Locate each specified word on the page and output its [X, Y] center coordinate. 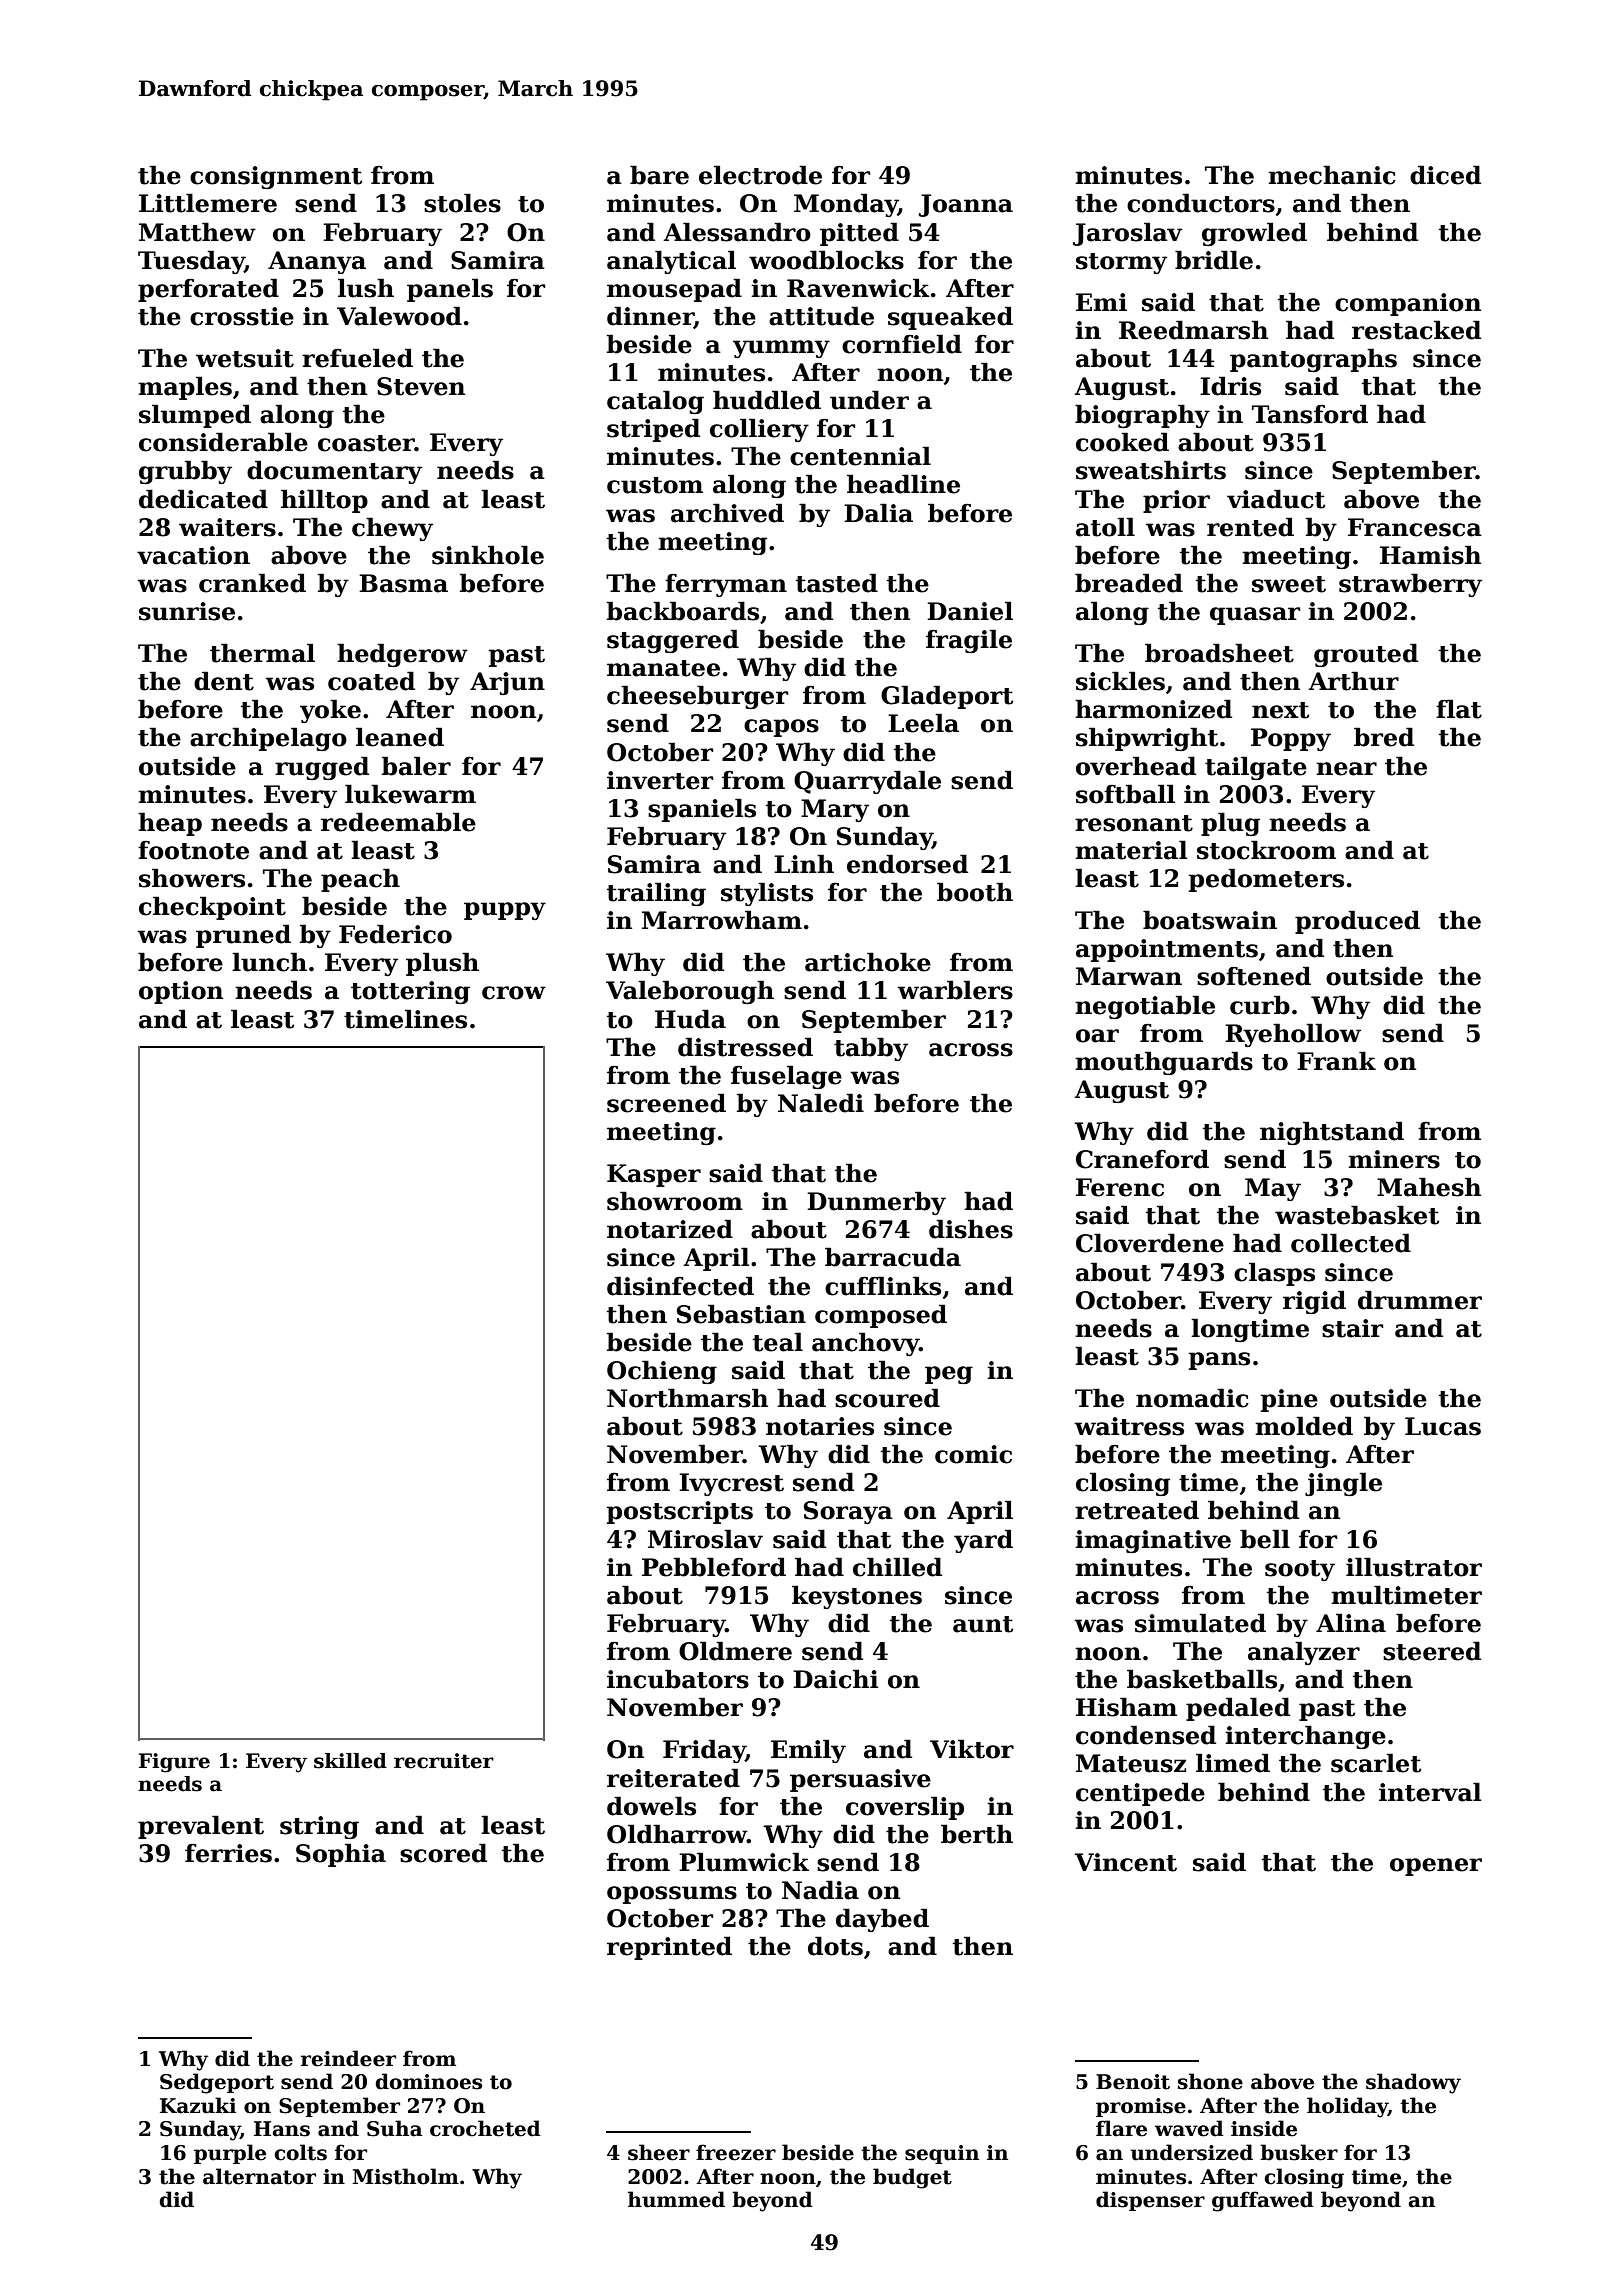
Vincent [1126, 1862]
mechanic [1332, 175]
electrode [760, 175]
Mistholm [405, 2176]
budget [912, 2178]
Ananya [317, 262]
